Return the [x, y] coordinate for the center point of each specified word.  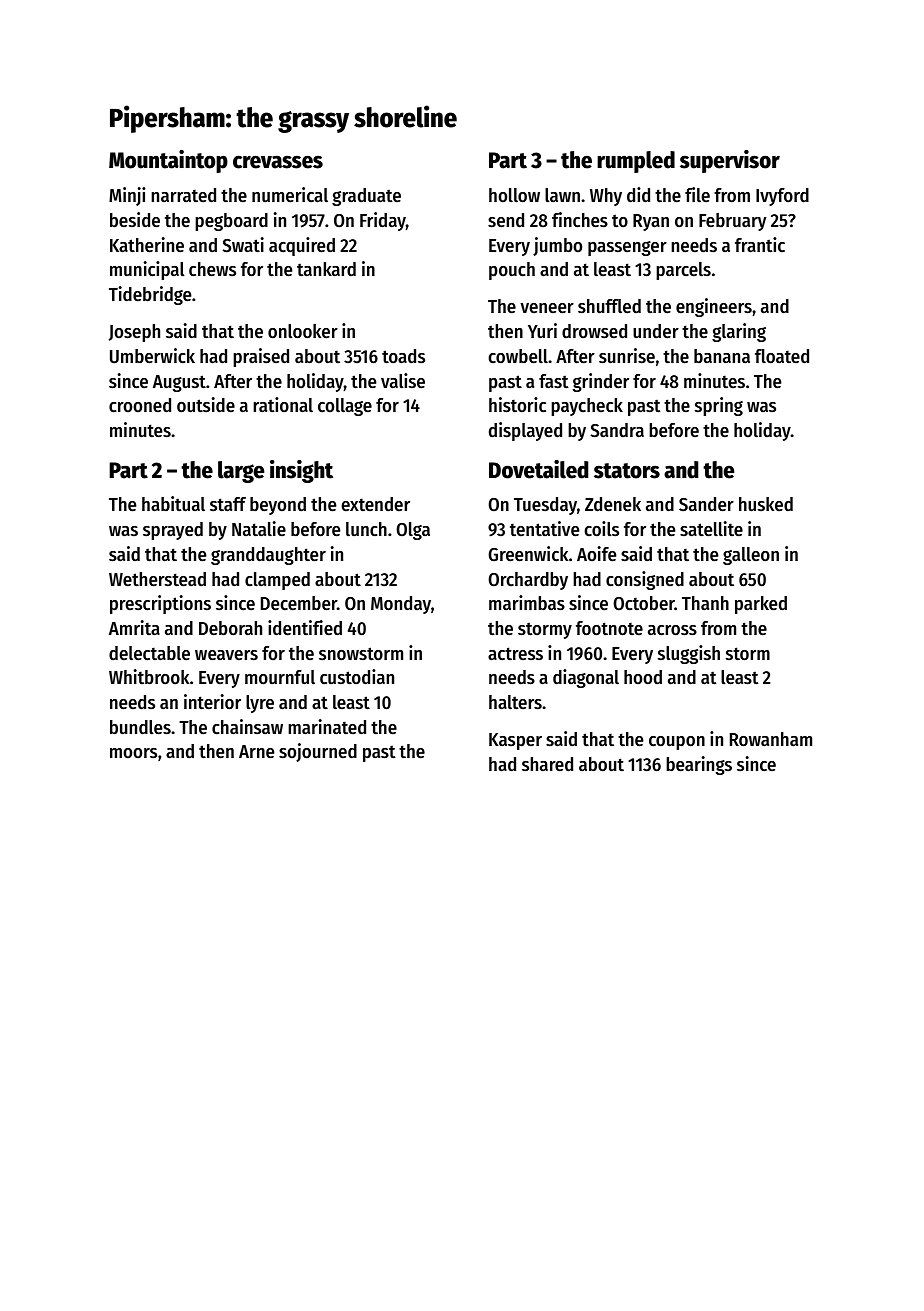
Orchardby [528, 581]
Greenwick [528, 554]
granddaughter [268, 556]
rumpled [636, 162]
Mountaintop [168, 161]
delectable [149, 653]
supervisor [730, 161]
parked [761, 605]
